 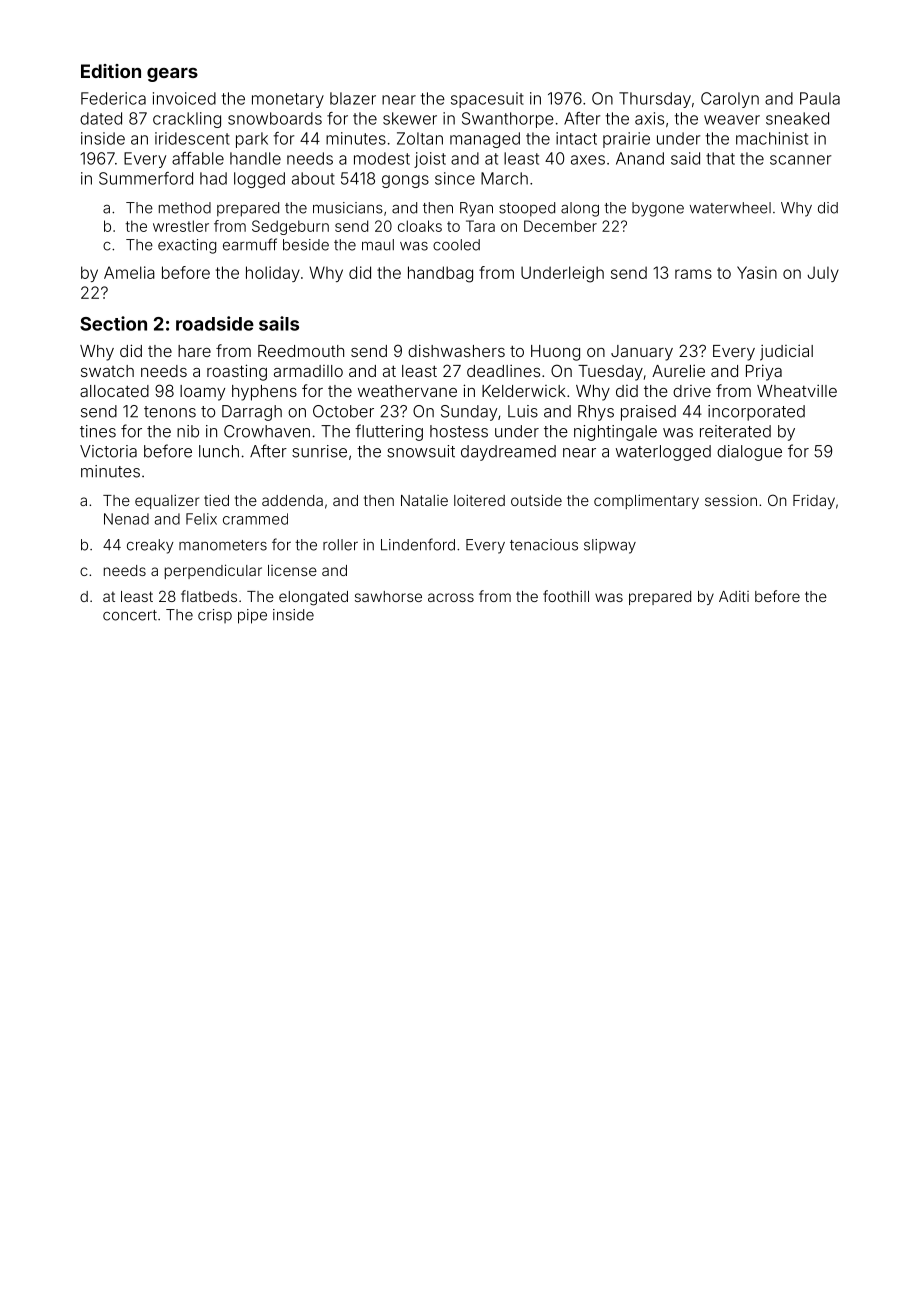 What do you see at coordinates (215, 616) in the page?
I see `crisp` at bounding box center [215, 616].
